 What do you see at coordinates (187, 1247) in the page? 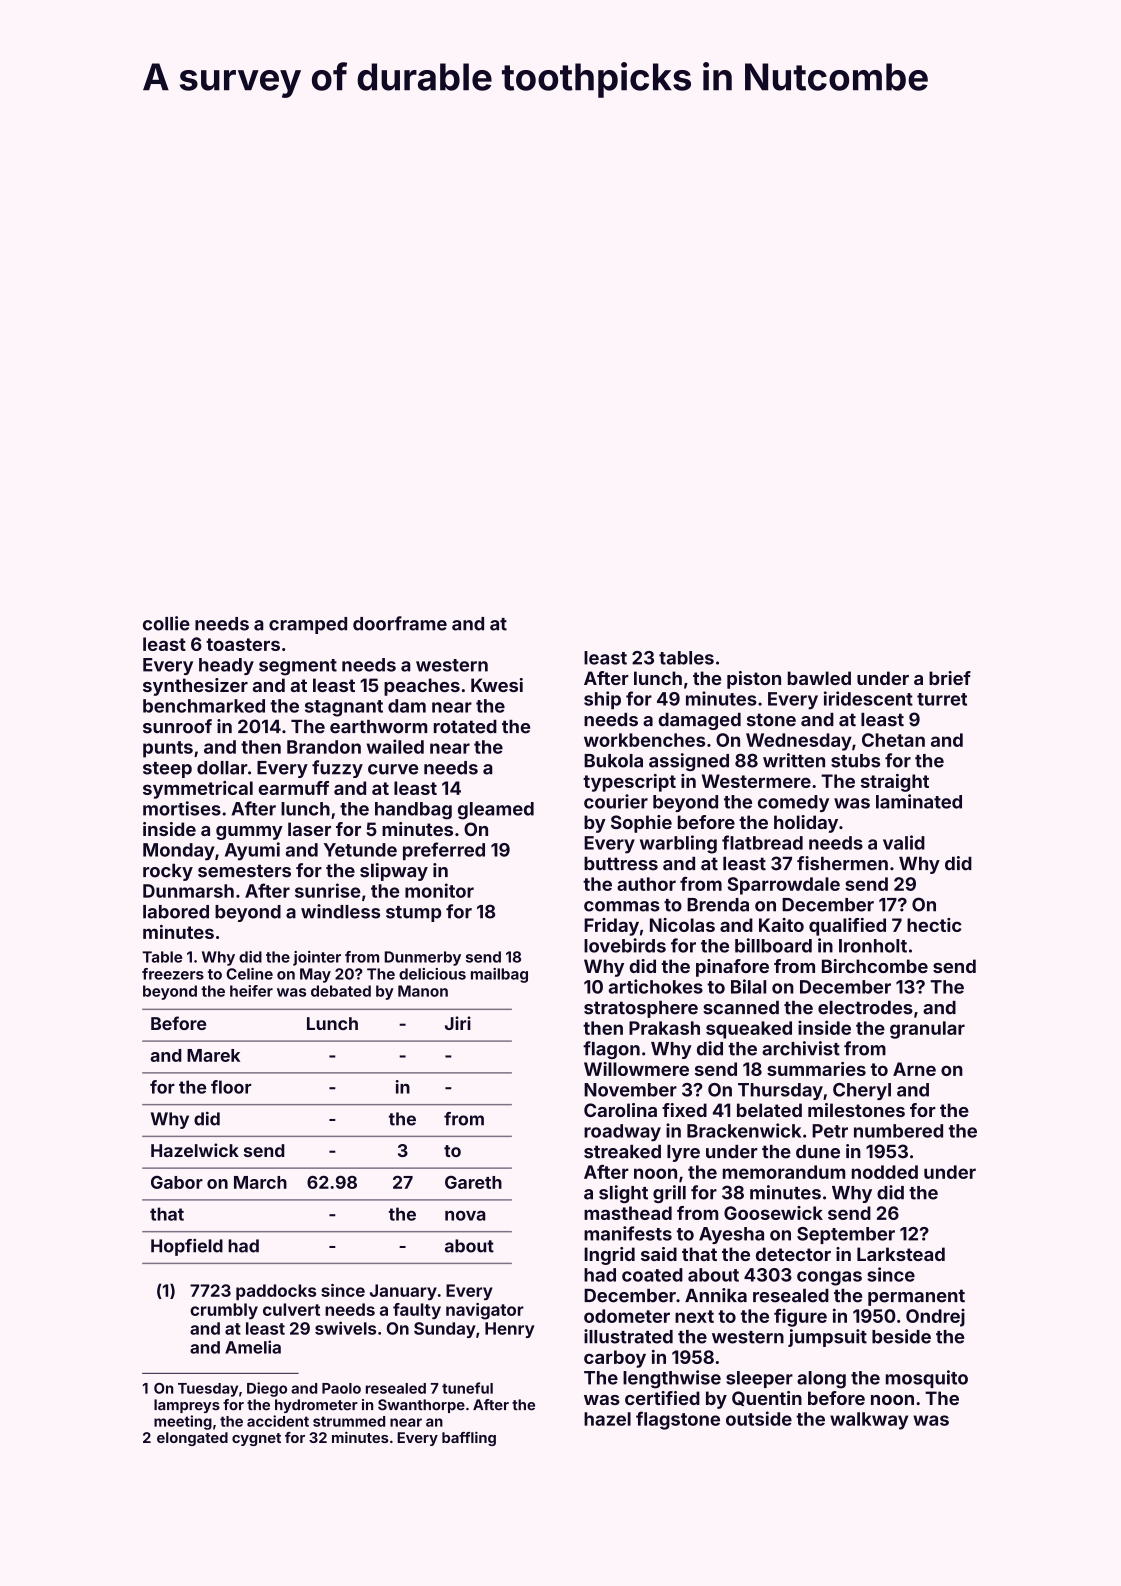
I see `Hopfield` at bounding box center [187, 1247].
